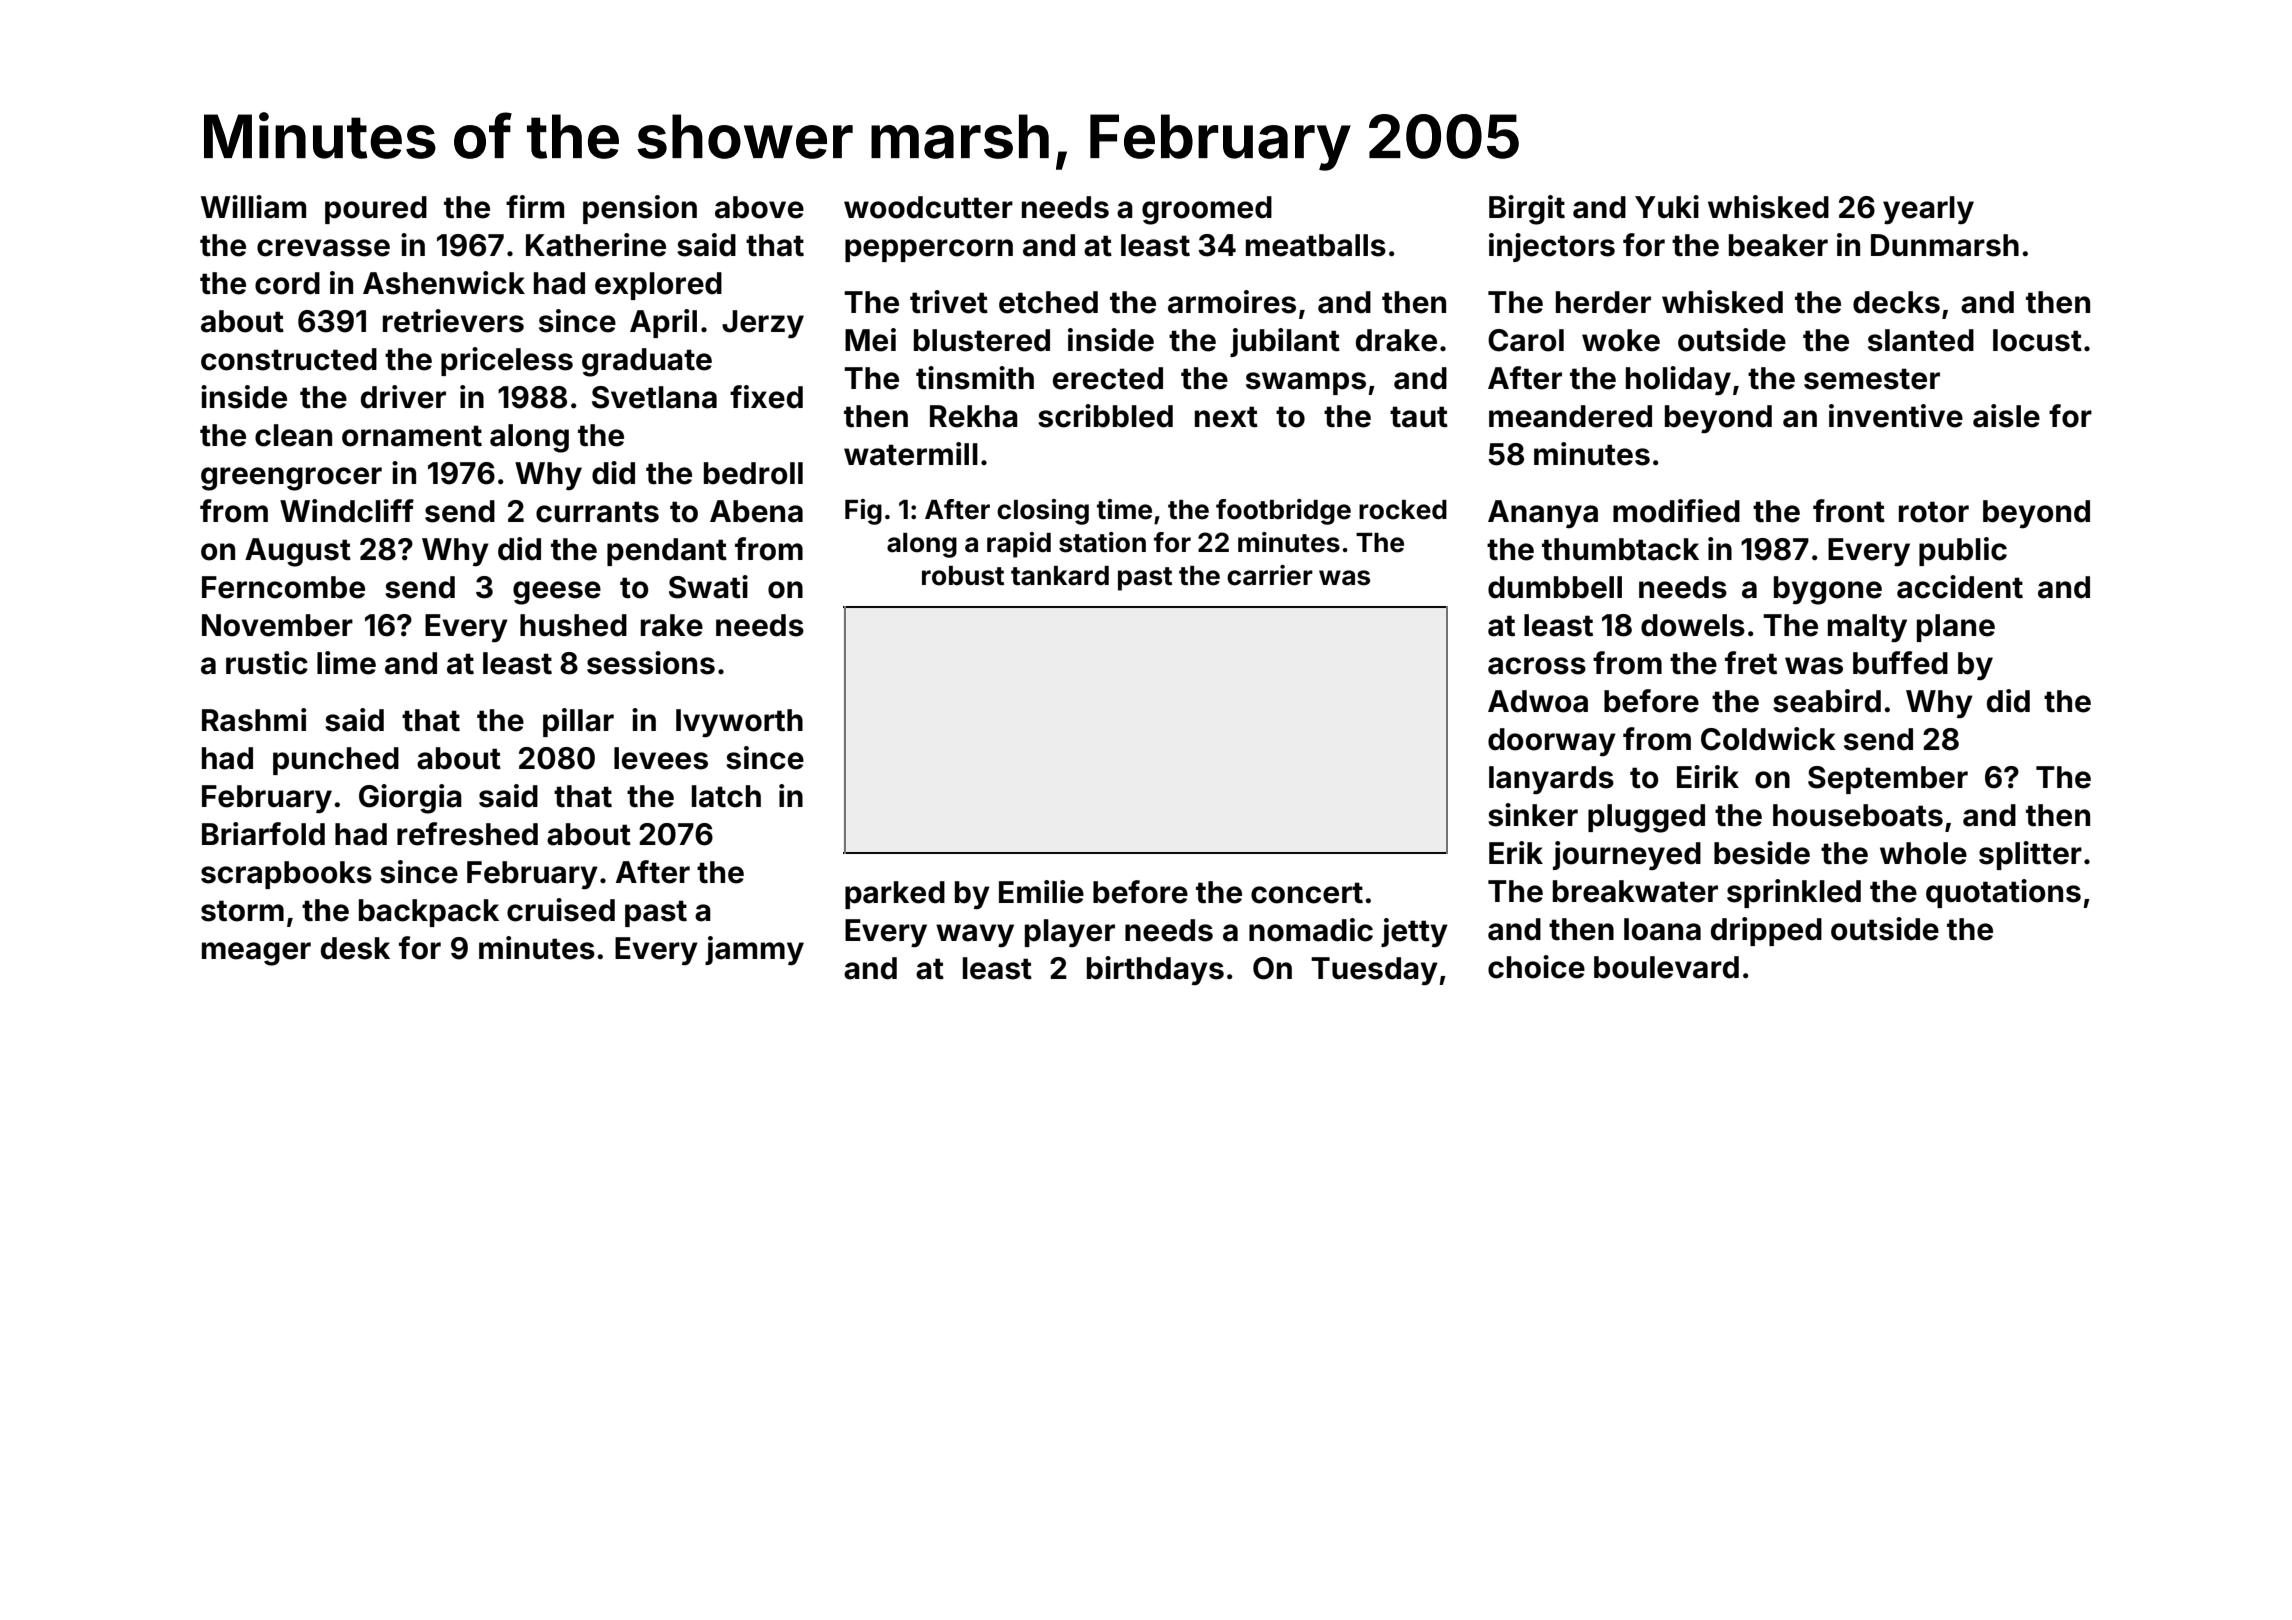 This screenshot has width=2292, height=1620. I want to click on Rashmi, so click(254, 720).
